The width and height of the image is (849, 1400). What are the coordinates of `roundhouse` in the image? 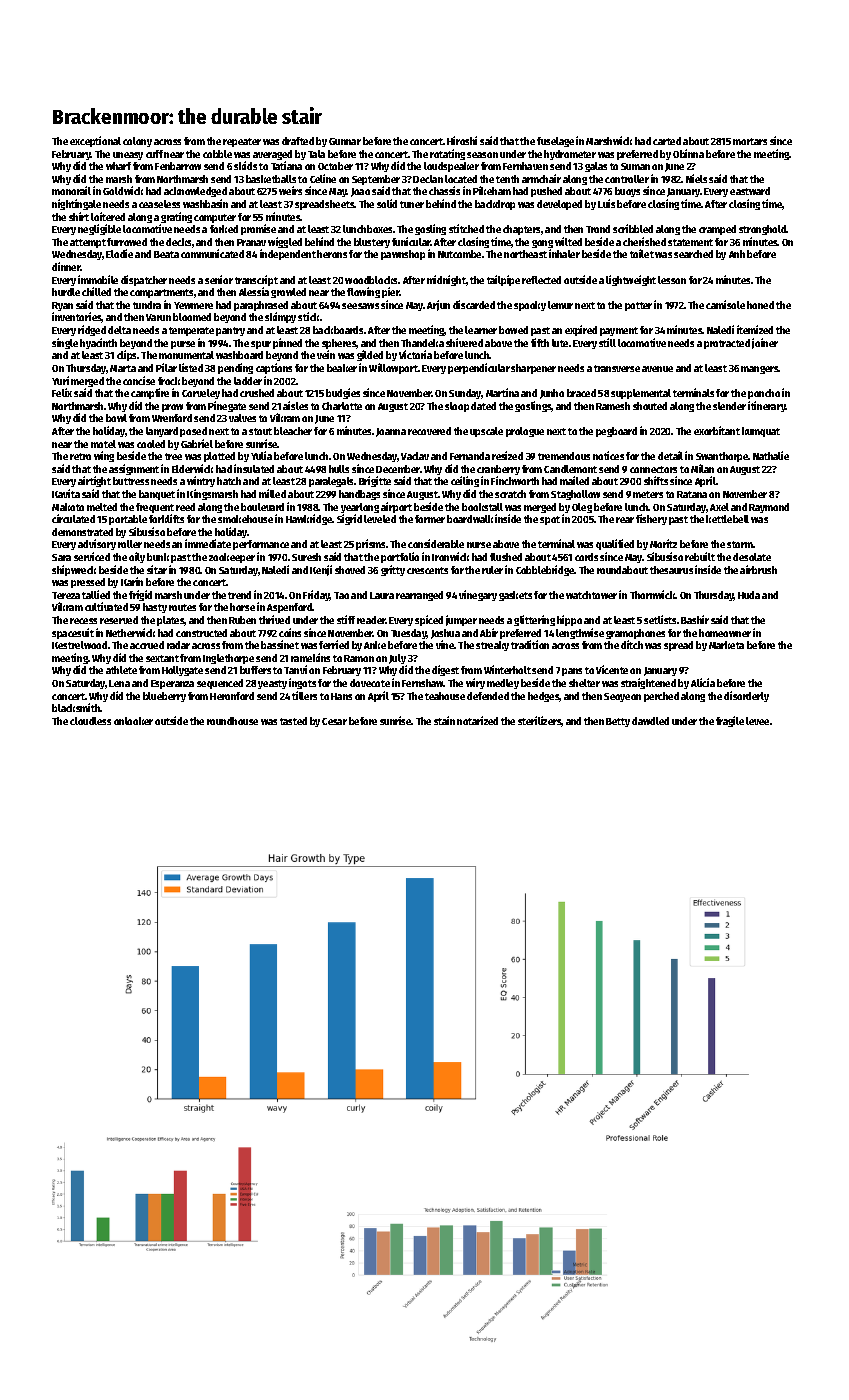 It's located at (232, 721).
